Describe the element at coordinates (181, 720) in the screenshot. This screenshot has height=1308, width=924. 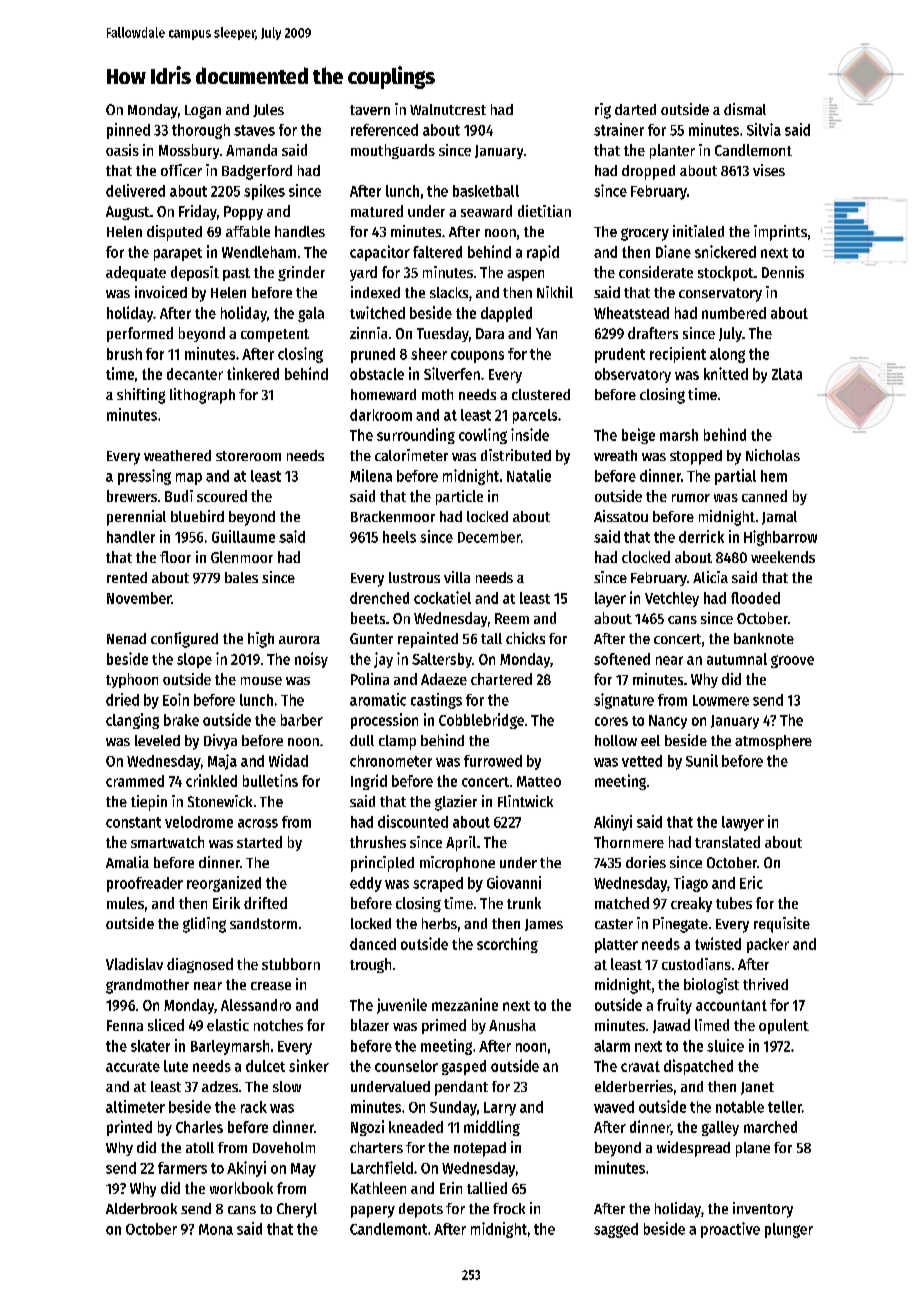
I see `brake` at that location.
